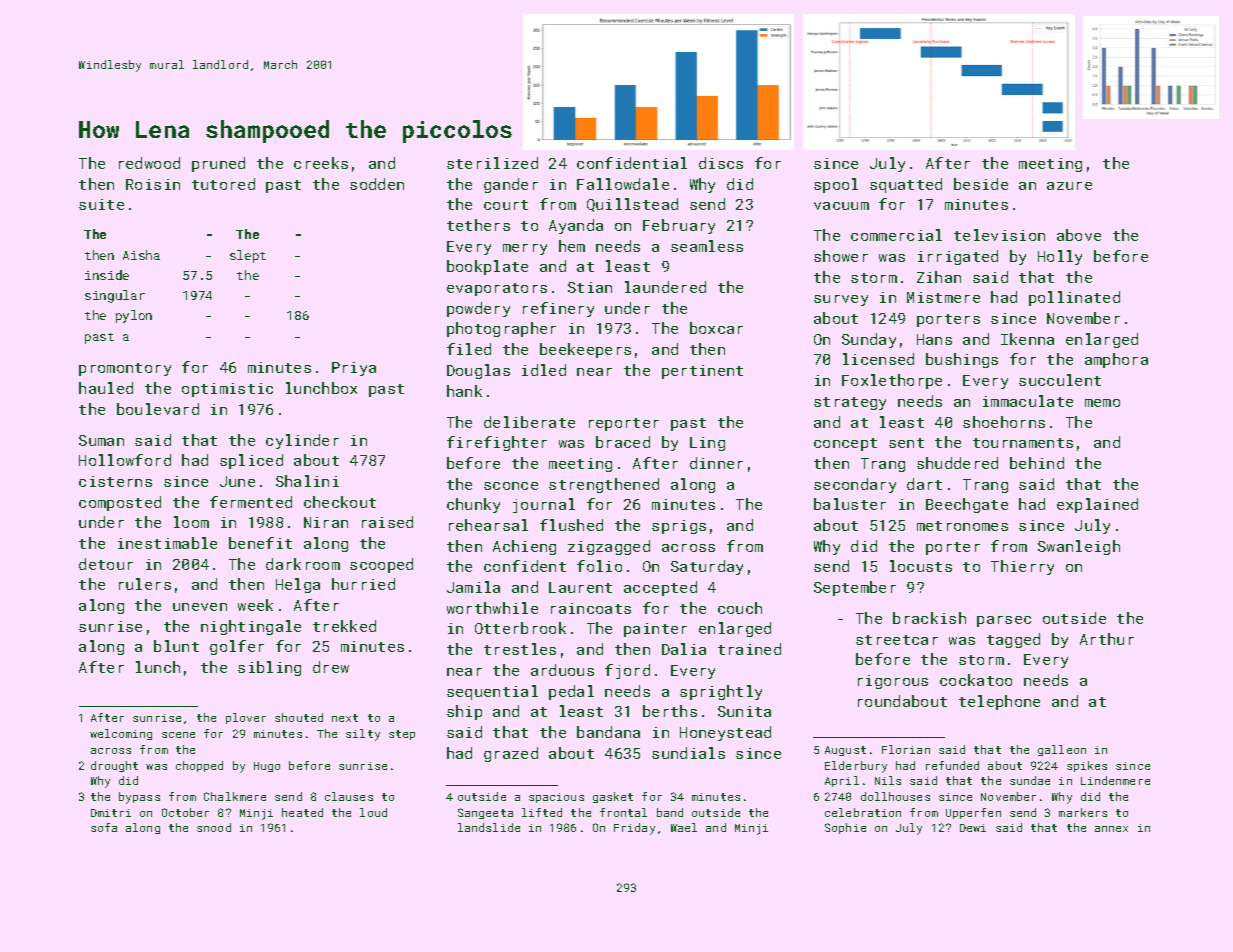 This image has width=1233, height=952. I want to click on tagged, so click(1013, 640).
